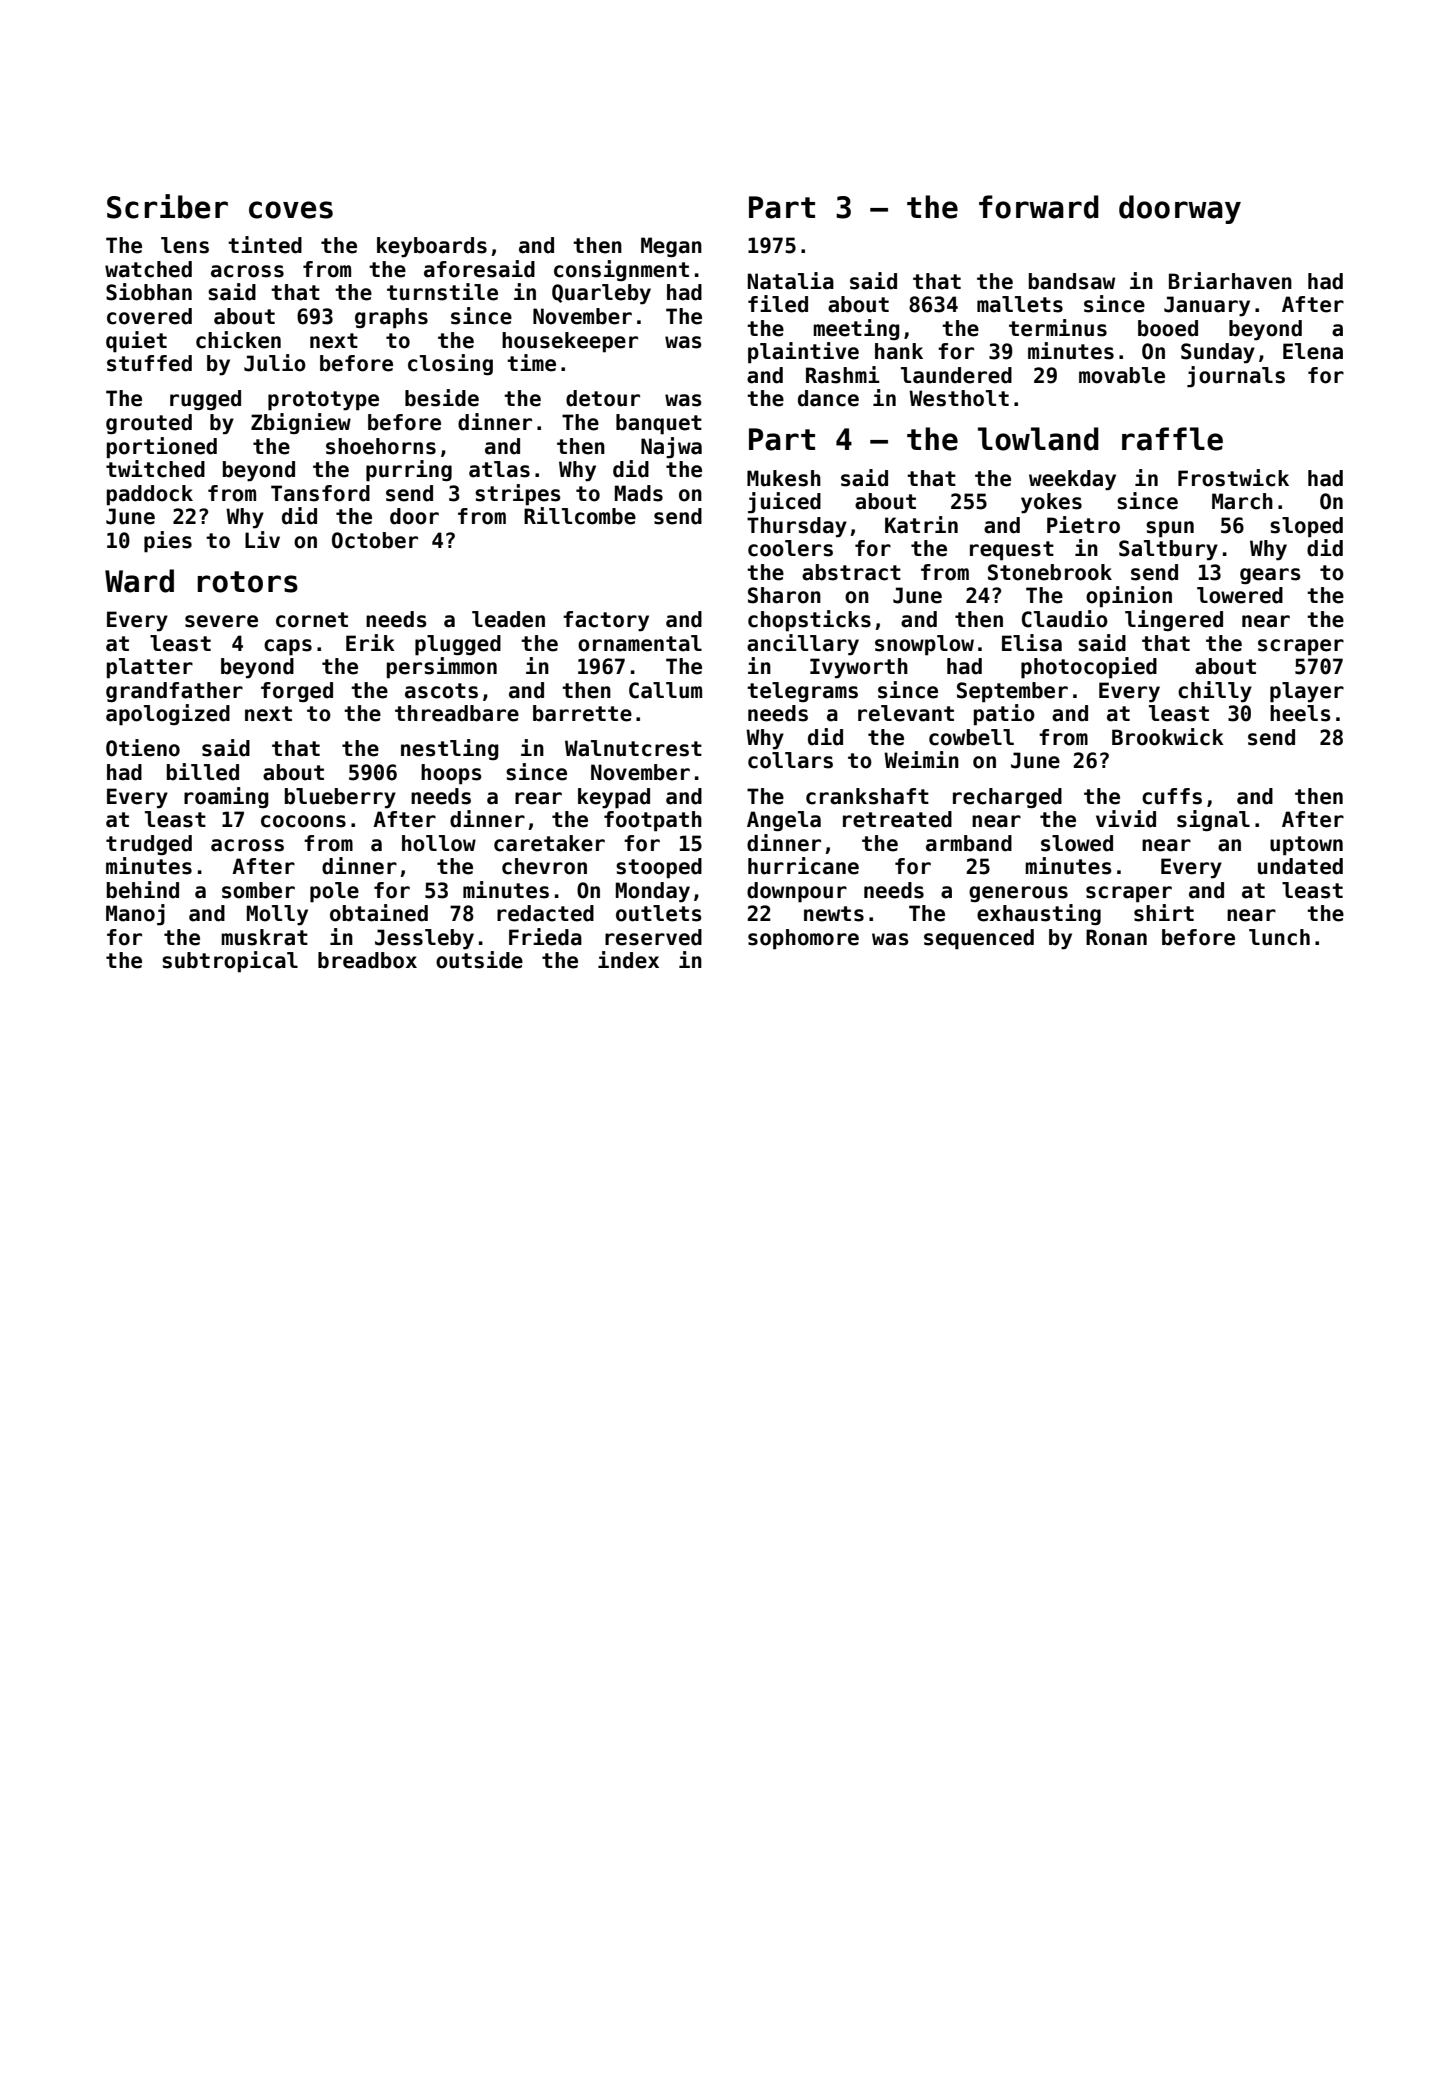 This screenshot has height=2100, width=1450. I want to click on trudged, so click(149, 845).
